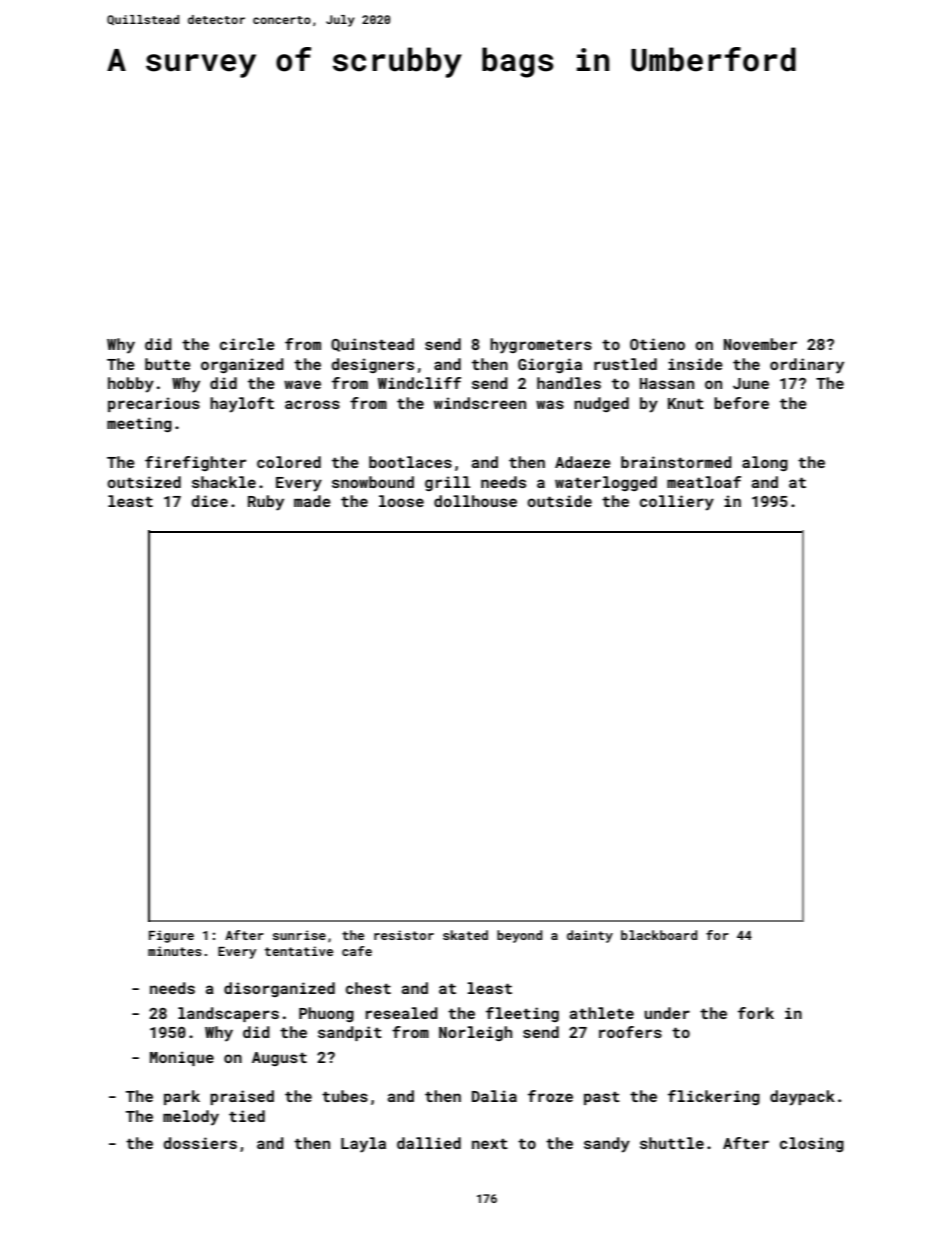 This document has width=952, height=1233. What do you see at coordinates (765, 463) in the document?
I see `along` at bounding box center [765, 463].
